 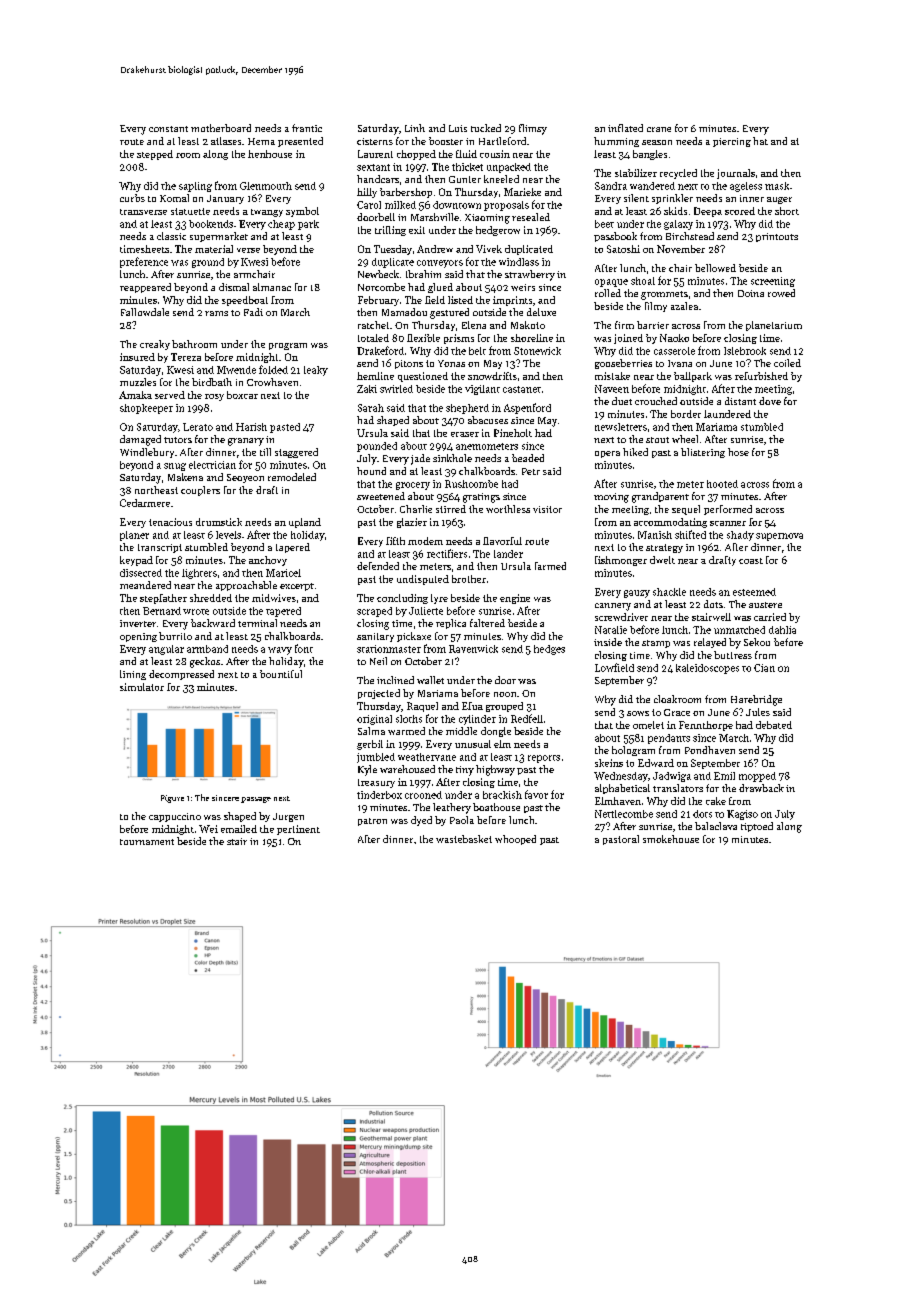 What do you see at coordinates (221, 128) in the document?
I see `motherboard` at bounding box center [221, 128].
